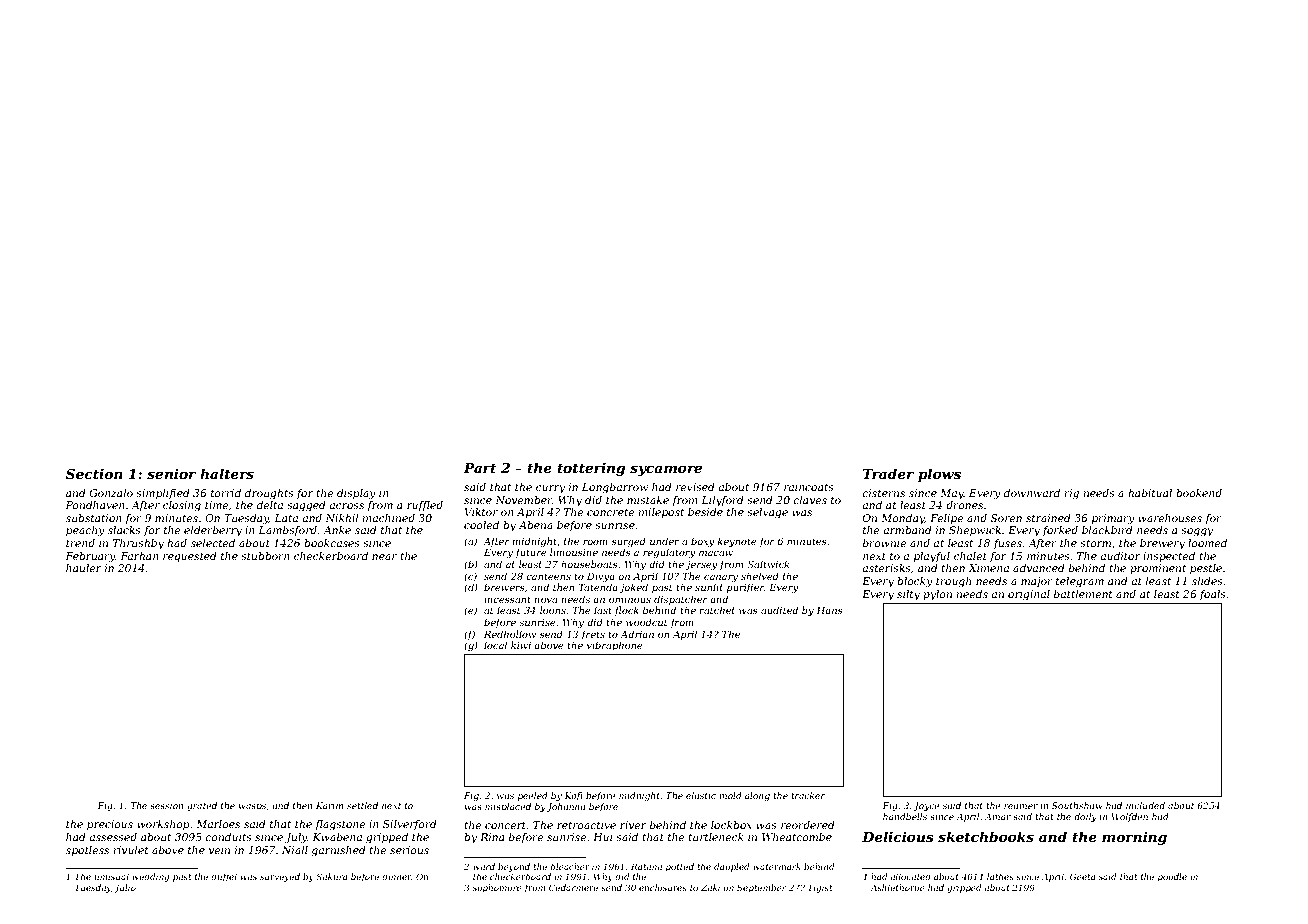 Image resolution: width=1308 pixels, height=924 pixels. I want to click on local, so click(495, 645).
